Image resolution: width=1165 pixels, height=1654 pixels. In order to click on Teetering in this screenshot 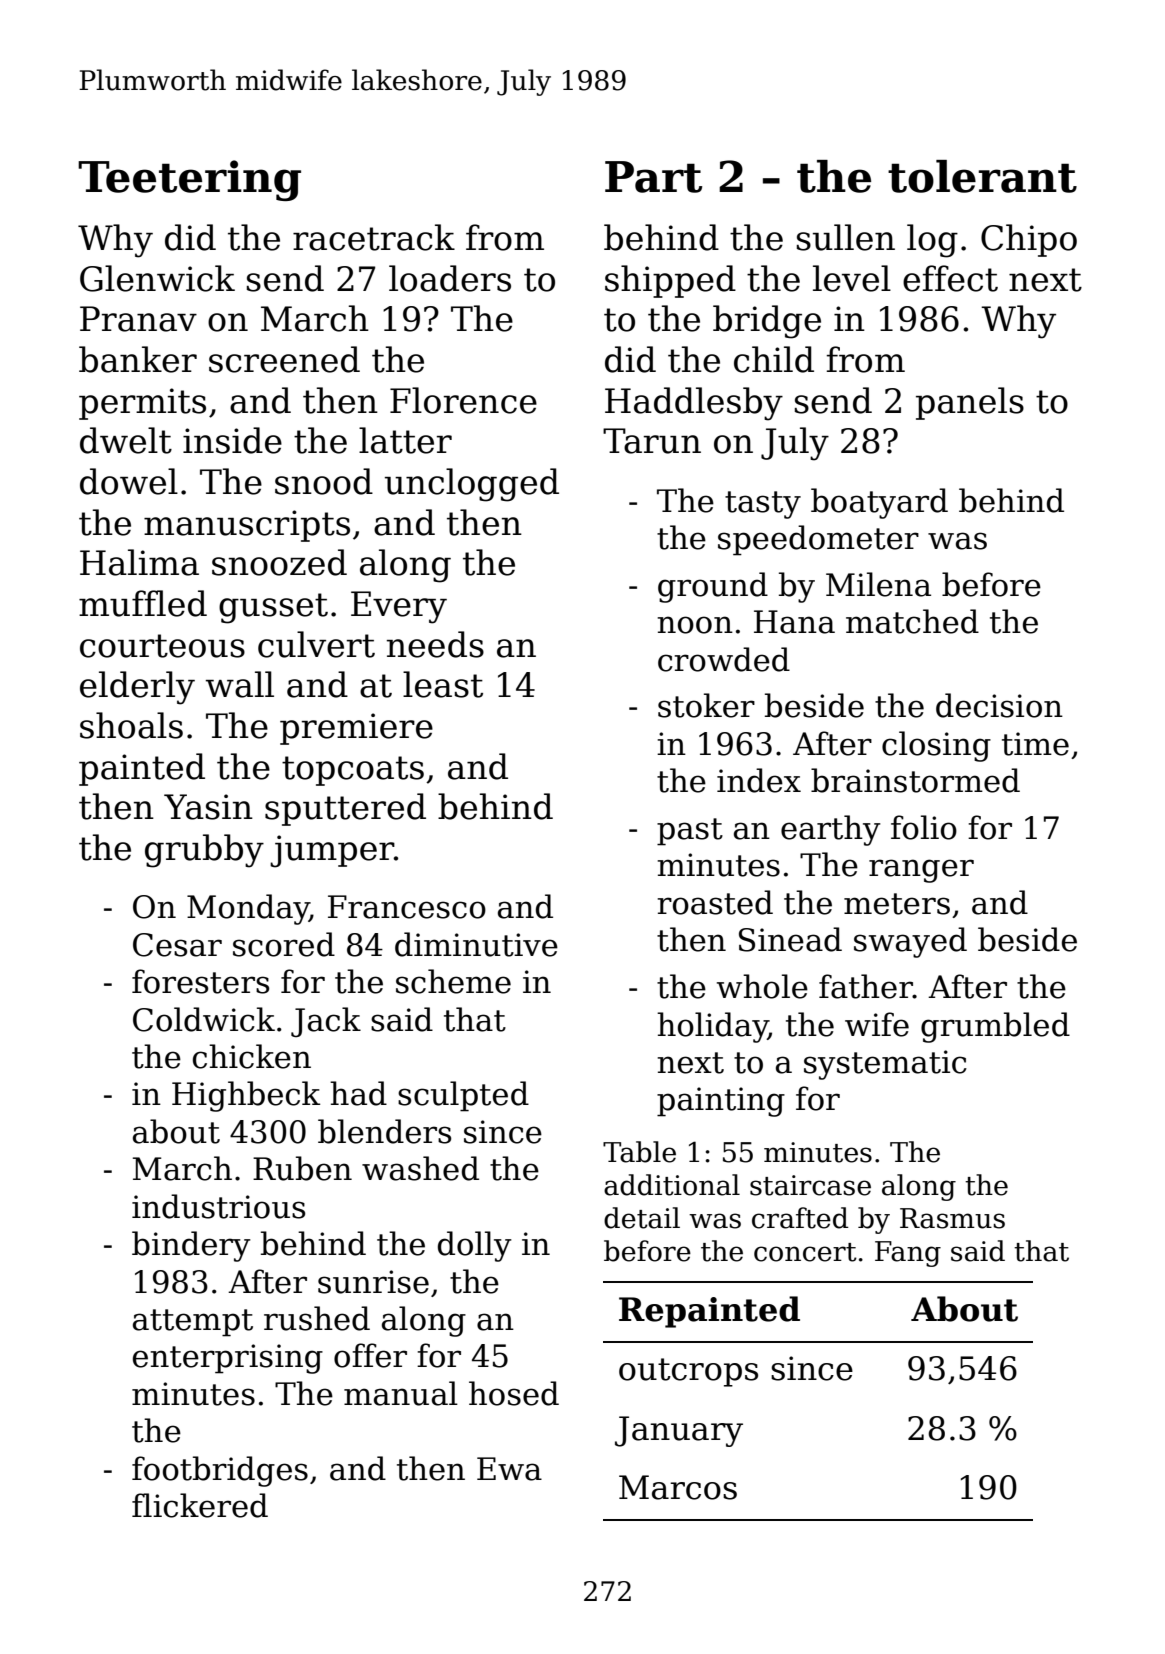, I will do `click(189, 180)`.
